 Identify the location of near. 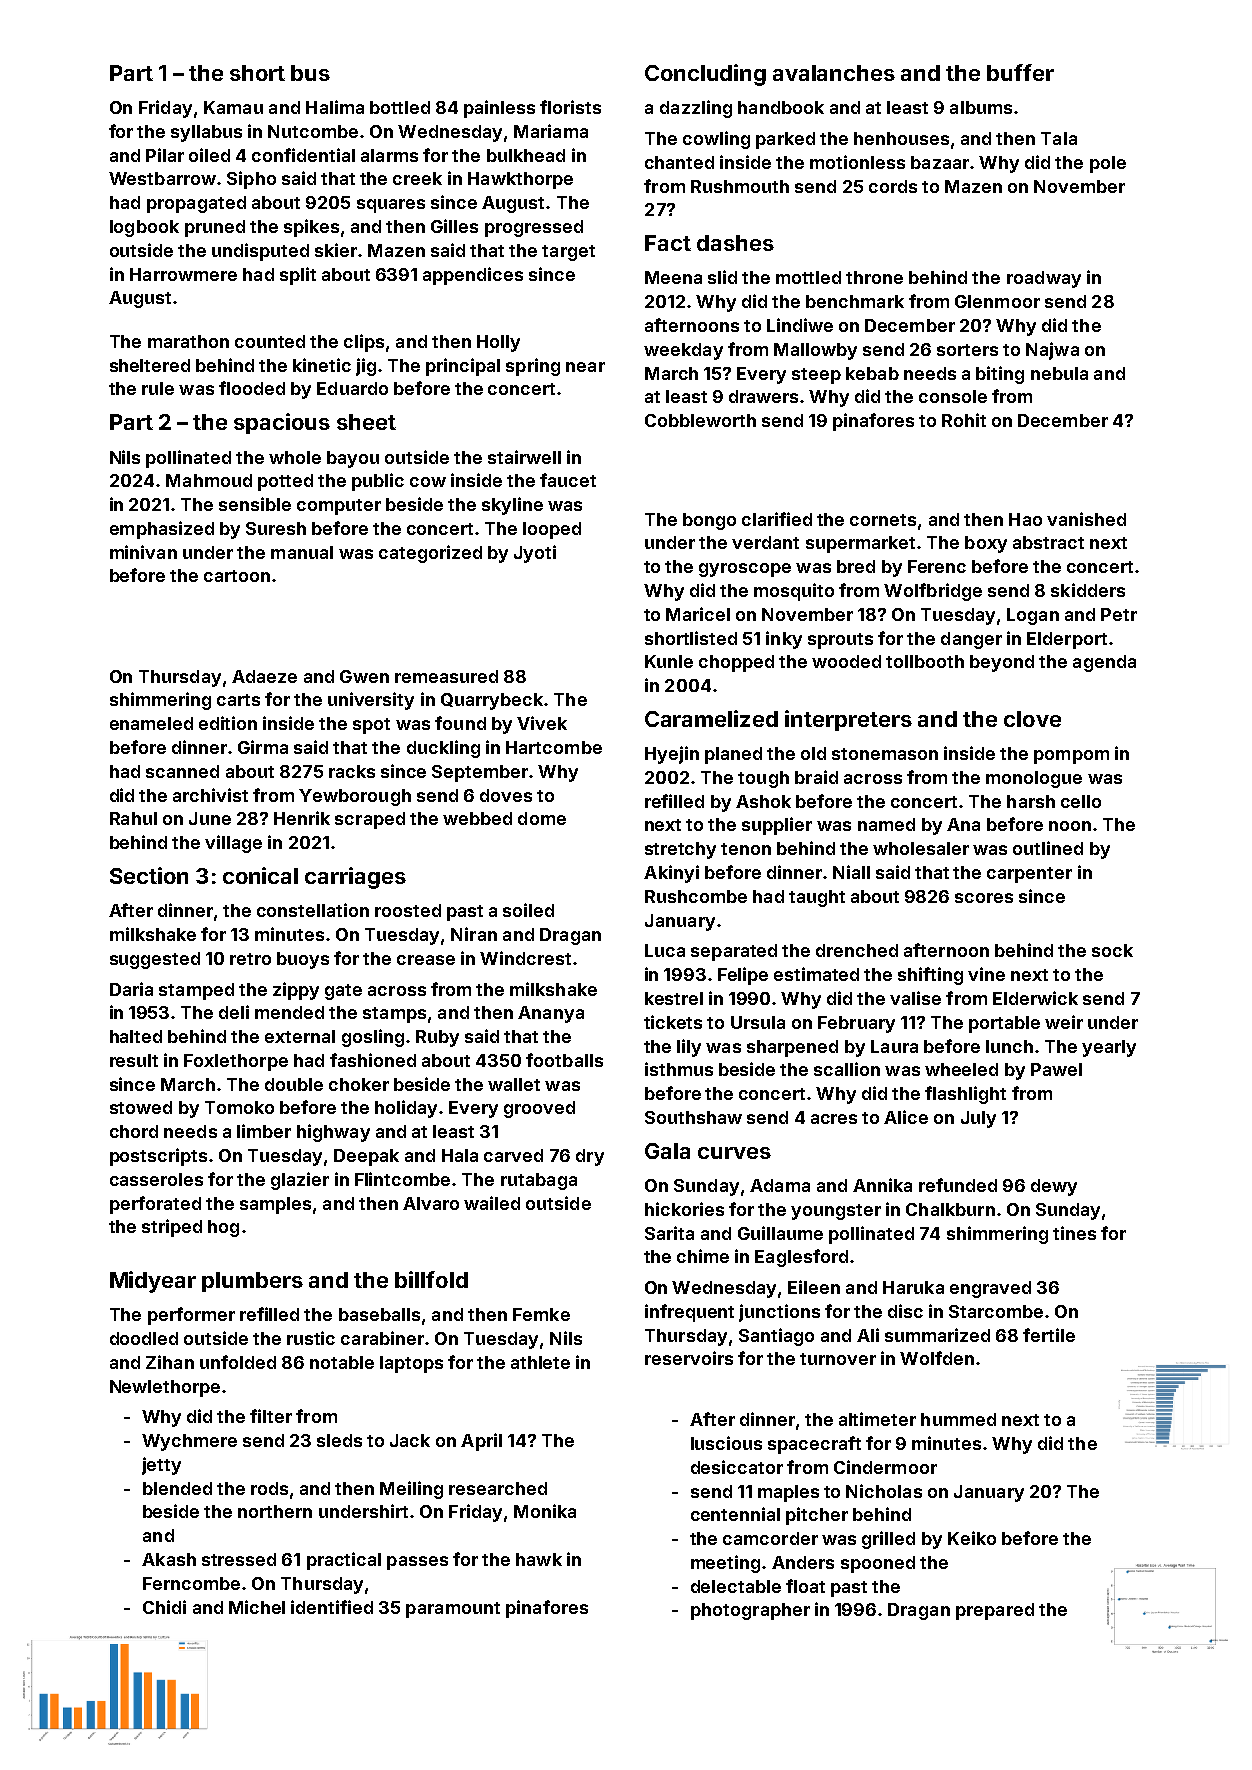
(585, 367).
